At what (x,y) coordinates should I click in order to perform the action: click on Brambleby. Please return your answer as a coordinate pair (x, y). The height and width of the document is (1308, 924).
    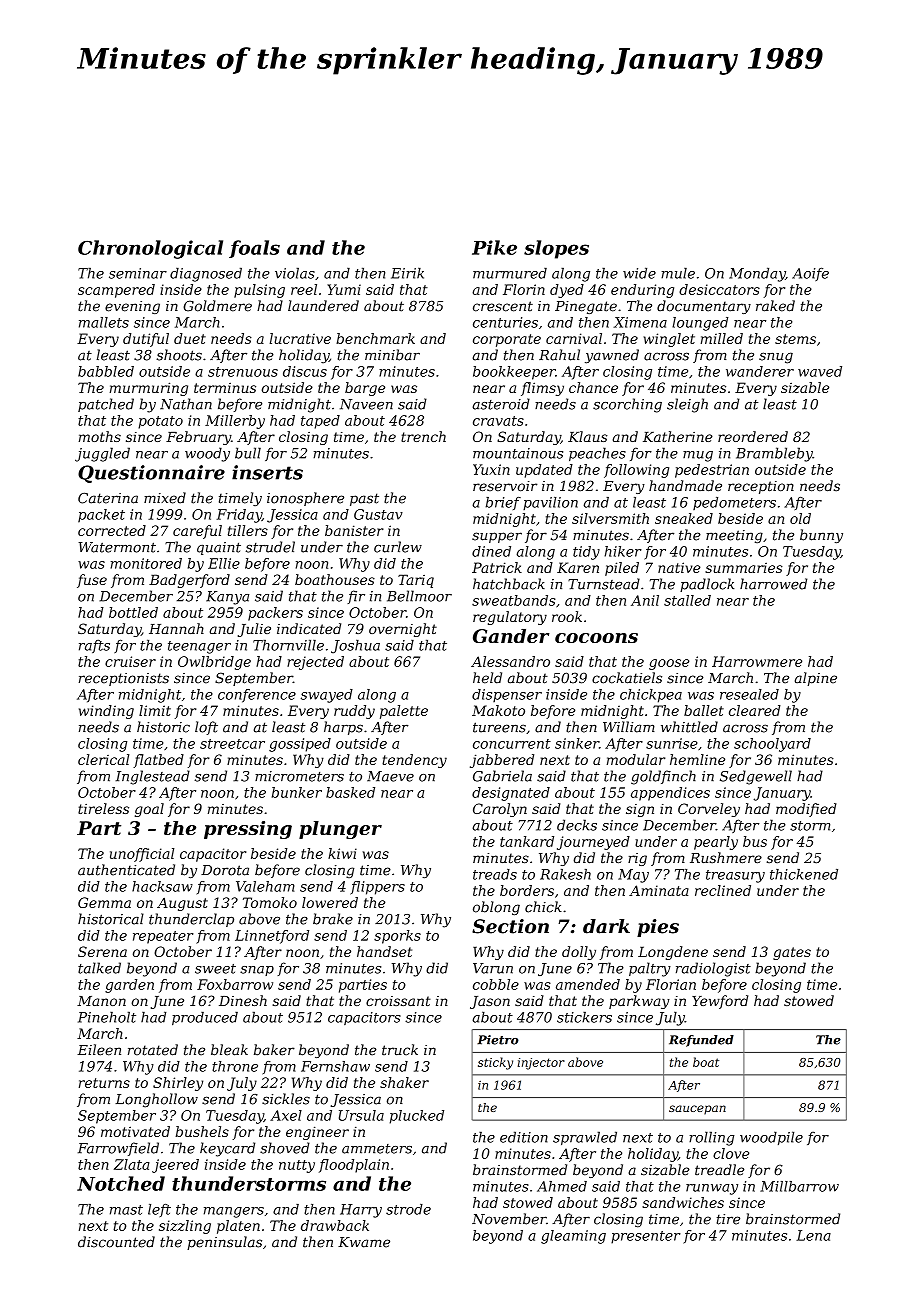
    Looking at the image, I should click on (774, 454).
